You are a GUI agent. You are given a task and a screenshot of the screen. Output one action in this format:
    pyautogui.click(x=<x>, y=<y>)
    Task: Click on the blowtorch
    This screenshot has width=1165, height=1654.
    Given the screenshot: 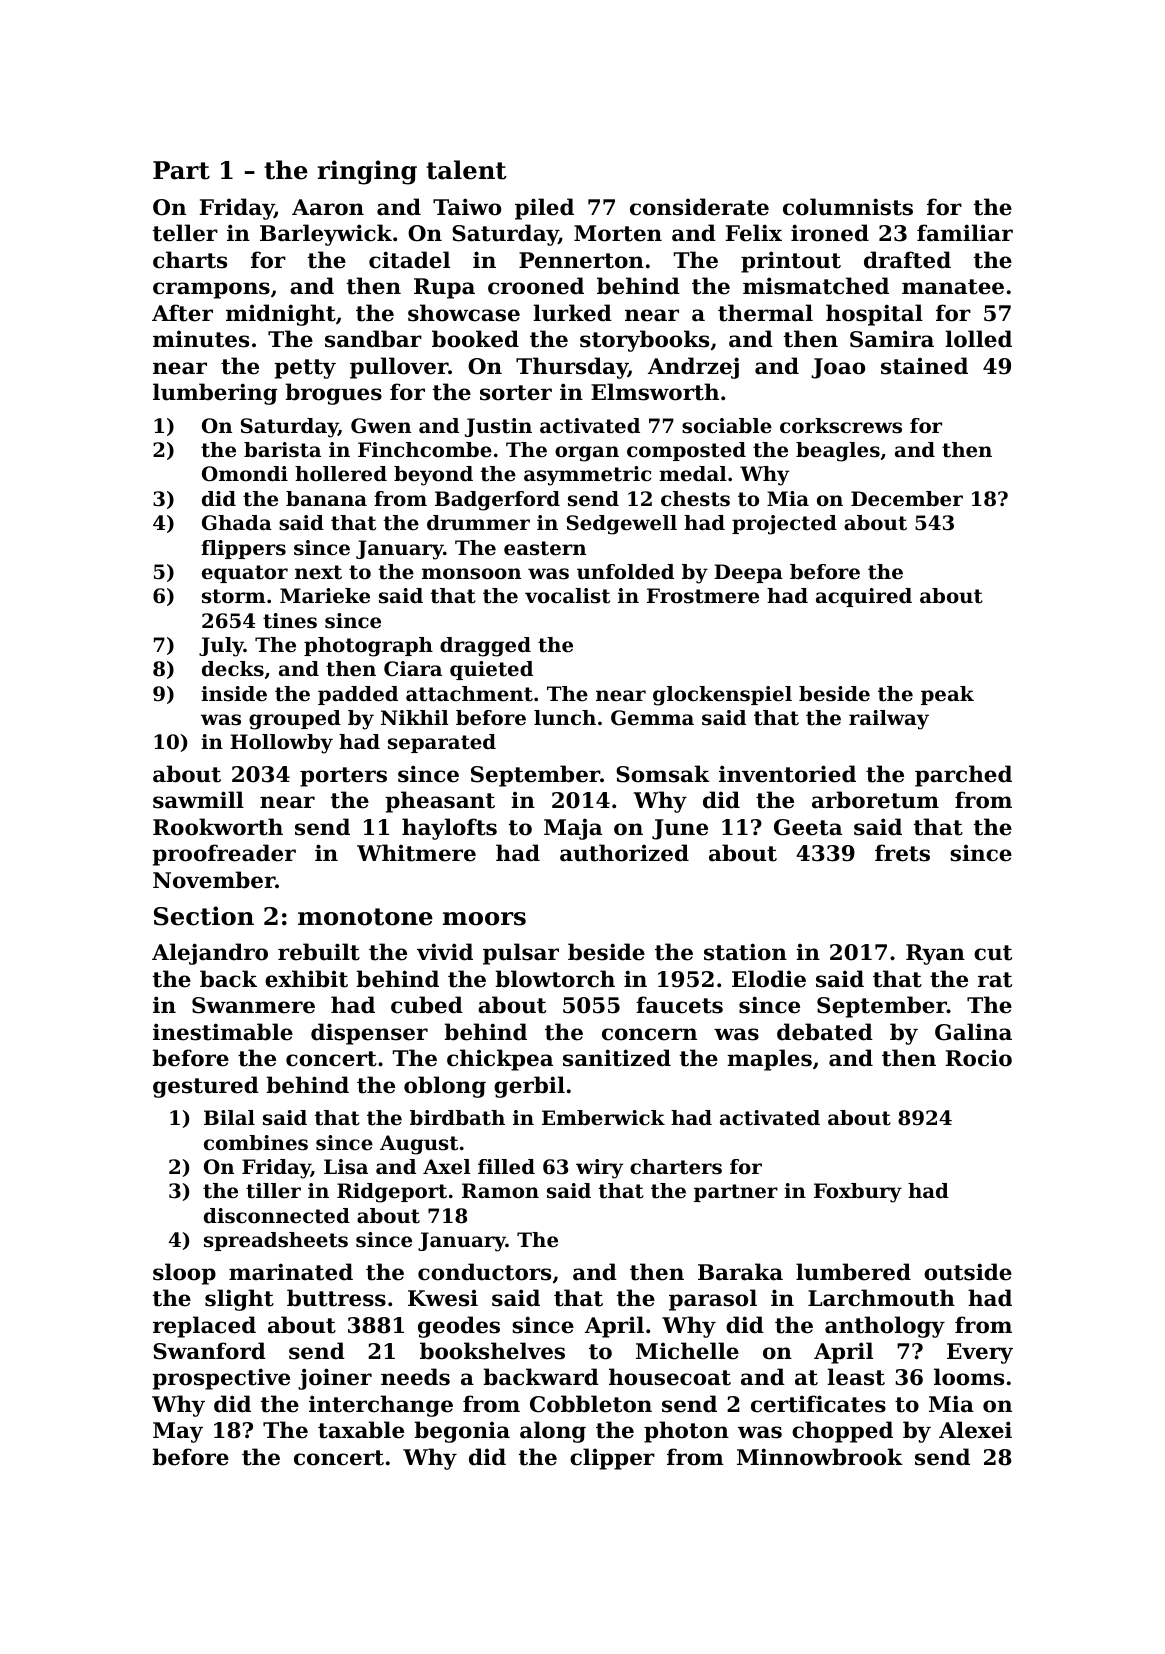 What is the action you would take?
    pyautogui.click(x=555, y=979)
